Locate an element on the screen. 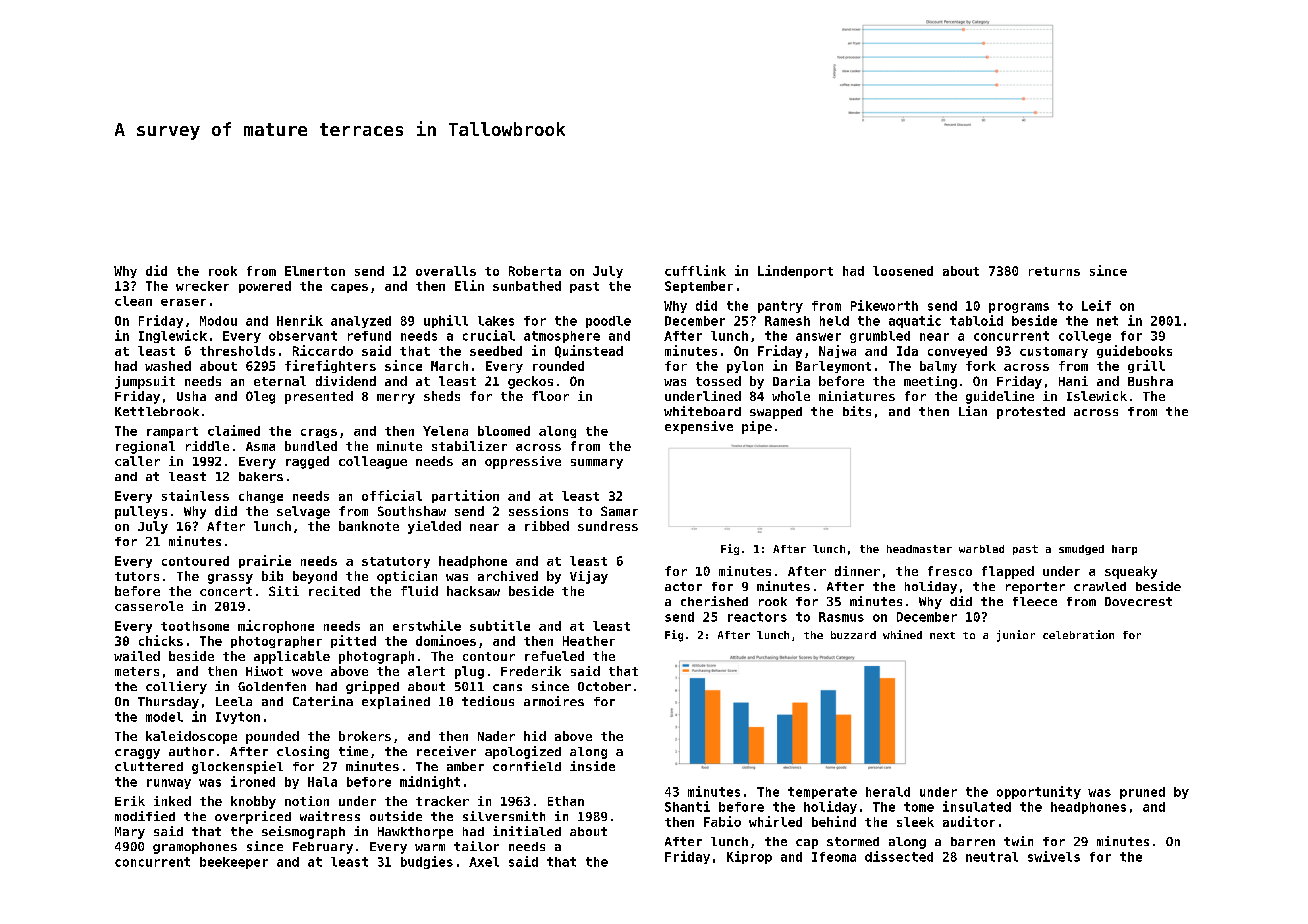 The height and width of the screenshot is (924, 1308). temperate is located at coordinates (822, 793).
